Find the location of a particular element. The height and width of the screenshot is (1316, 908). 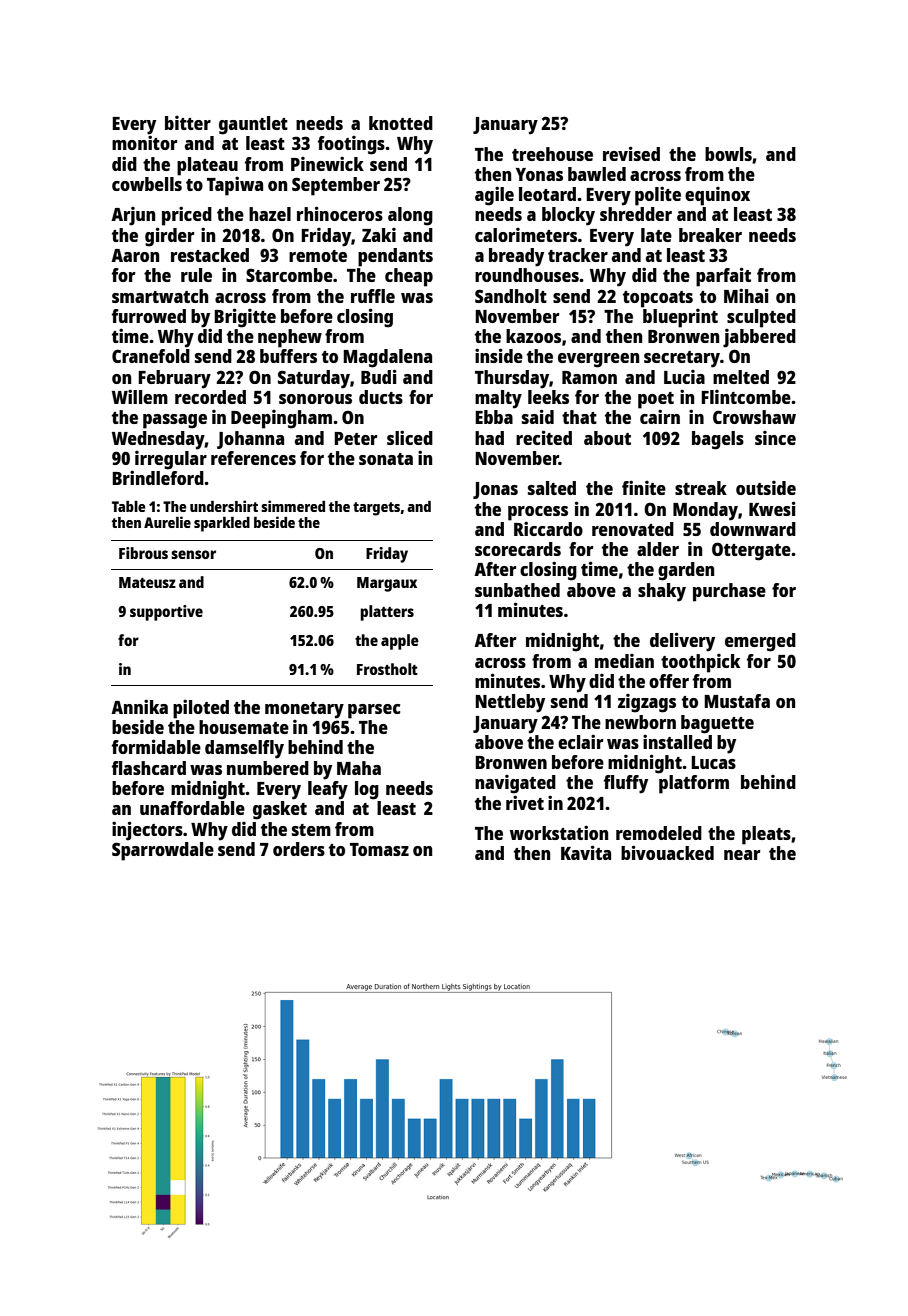

Brigitte is located at coordinates (245, 318).
